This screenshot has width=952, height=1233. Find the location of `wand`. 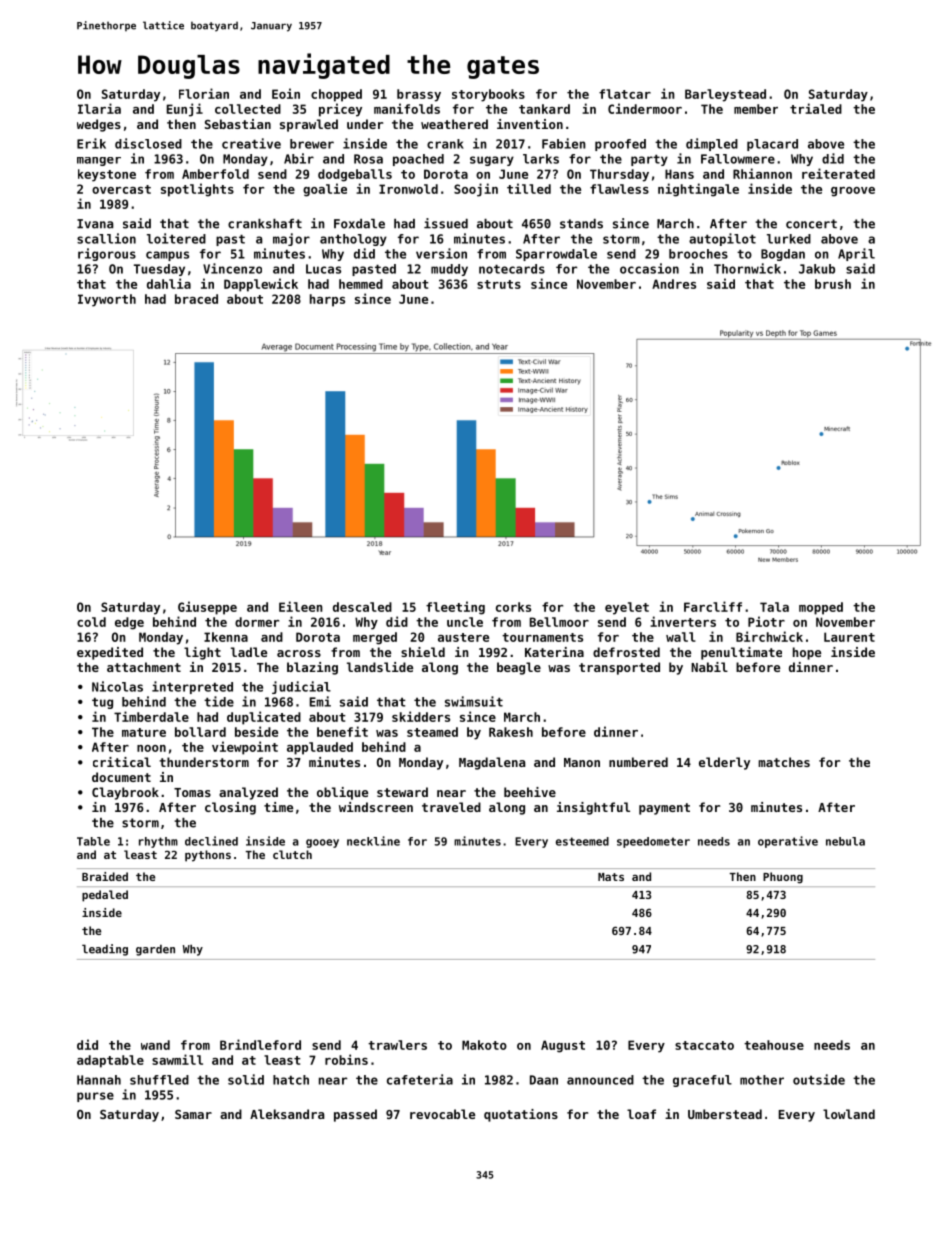

wand is located at coordinates (155, 1045).
